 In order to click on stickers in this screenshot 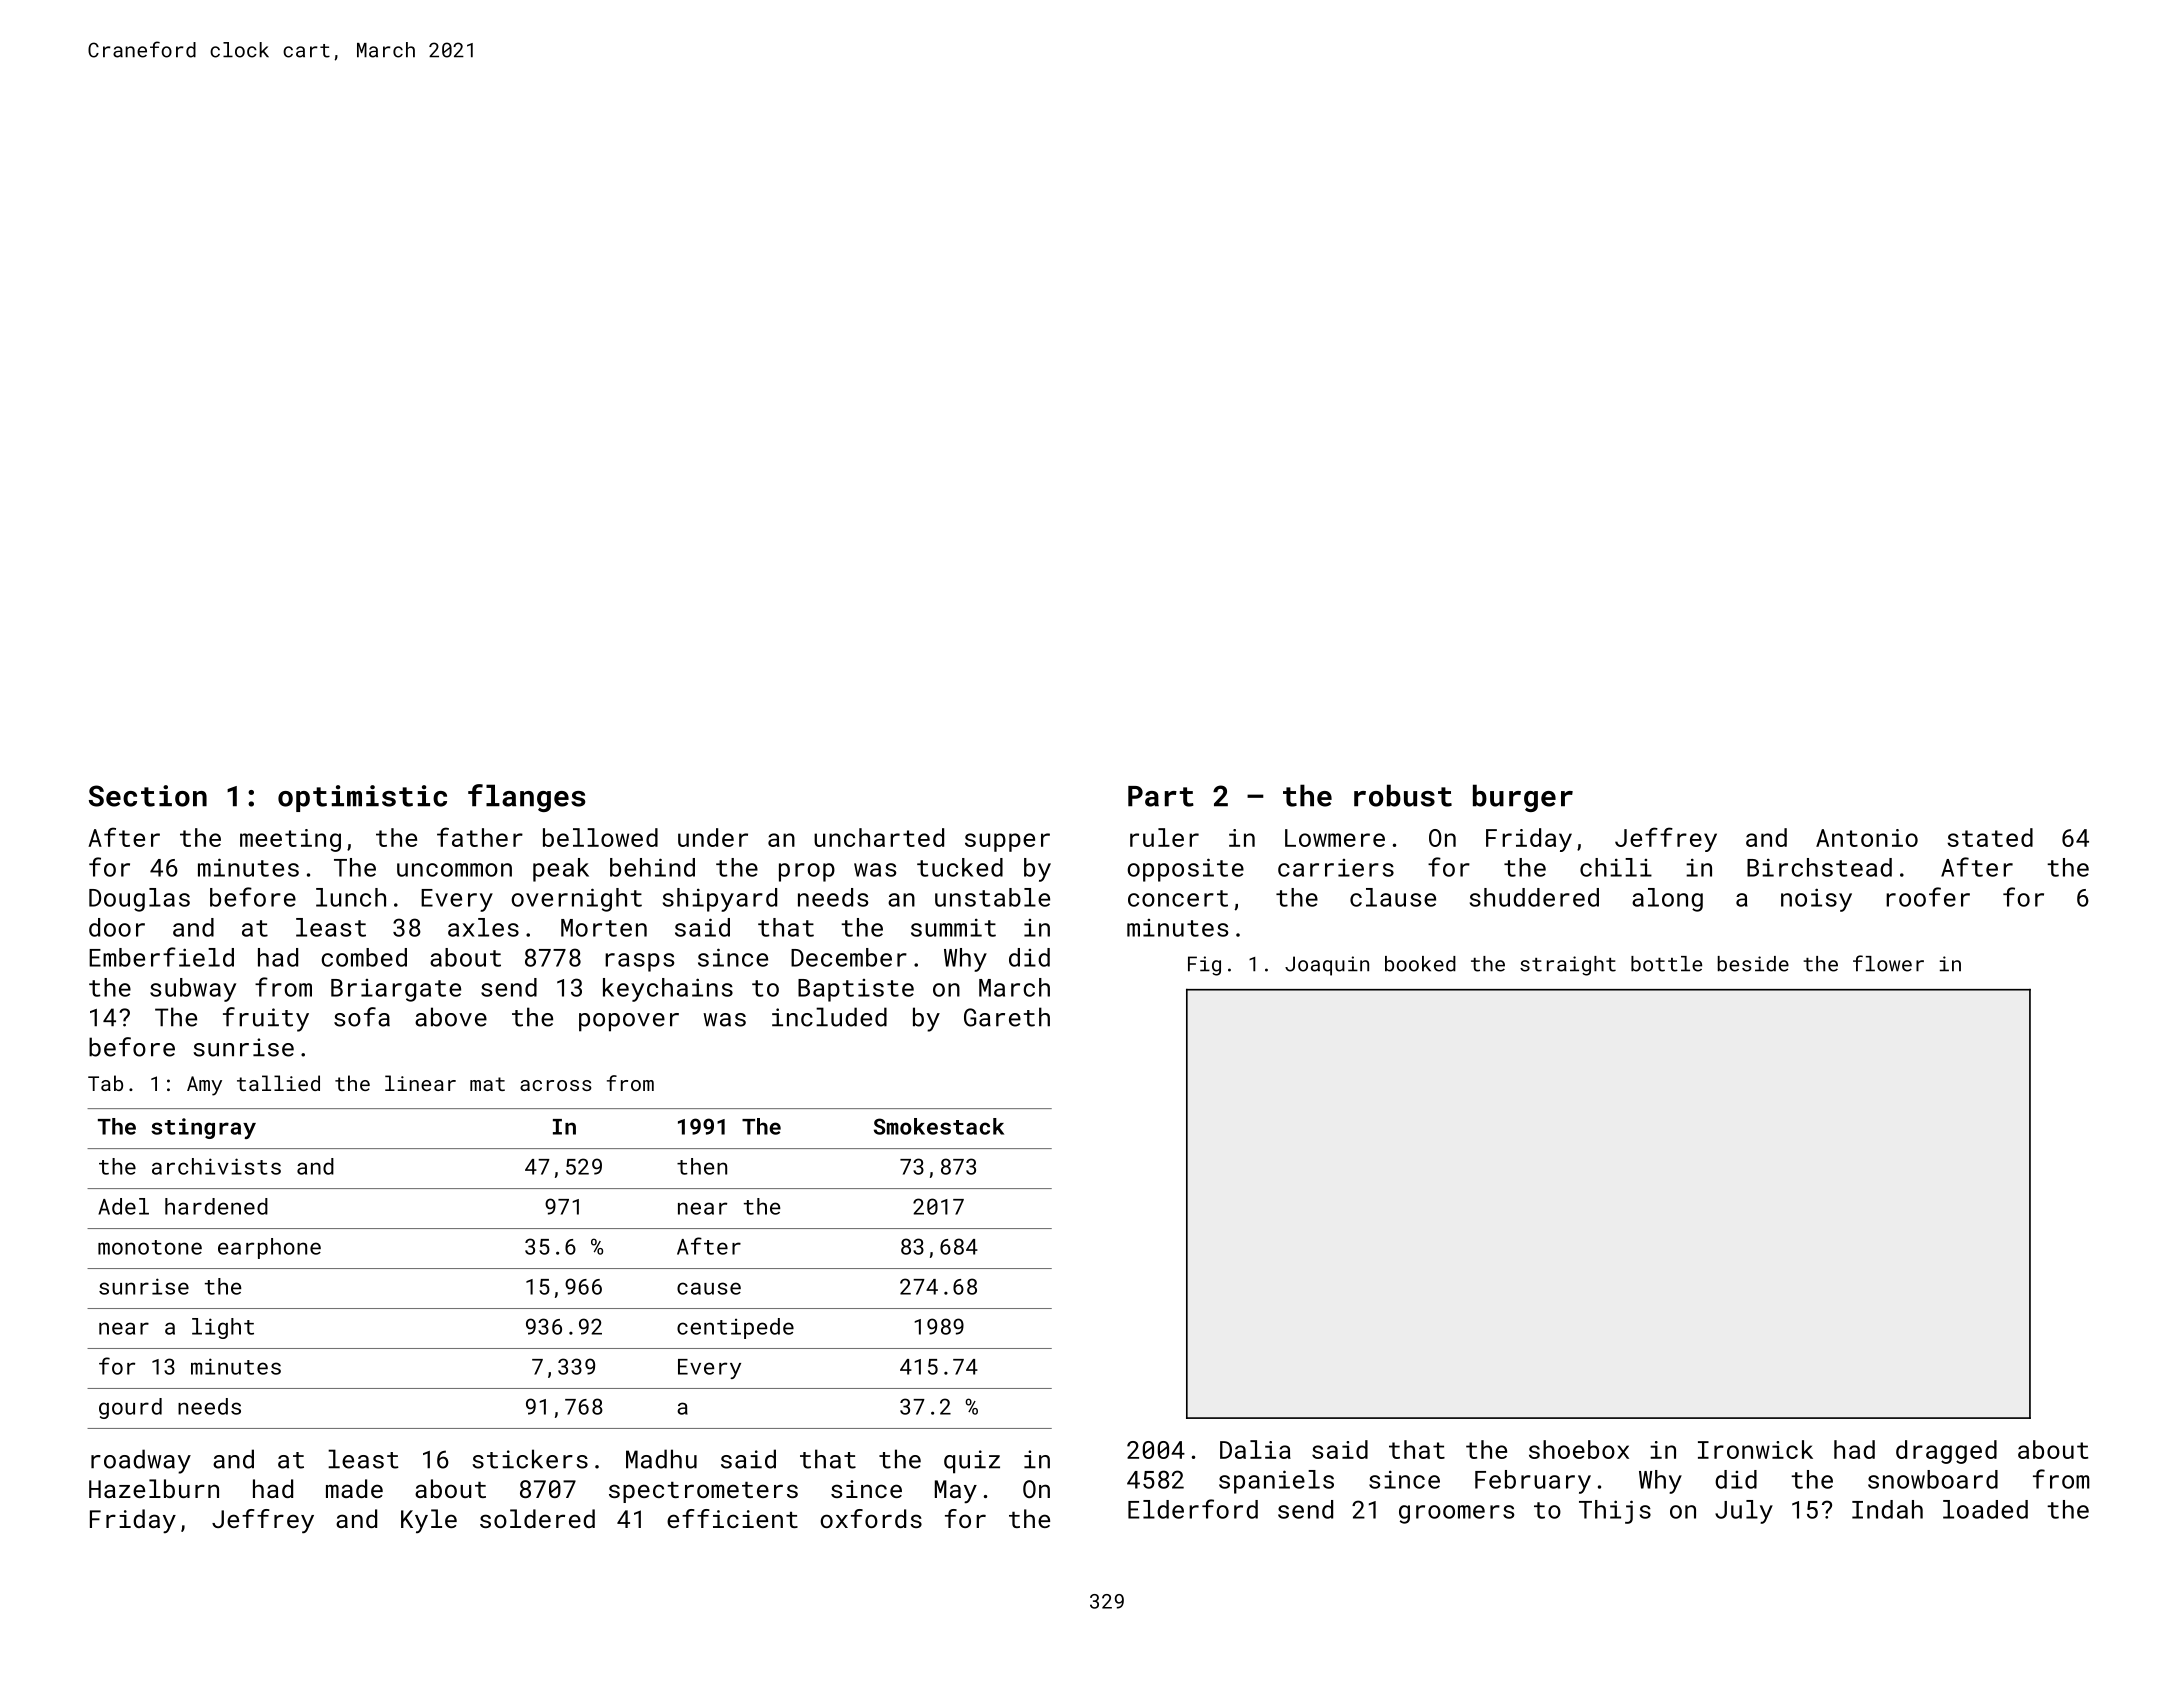, I will do `click(530, 1459)`.
